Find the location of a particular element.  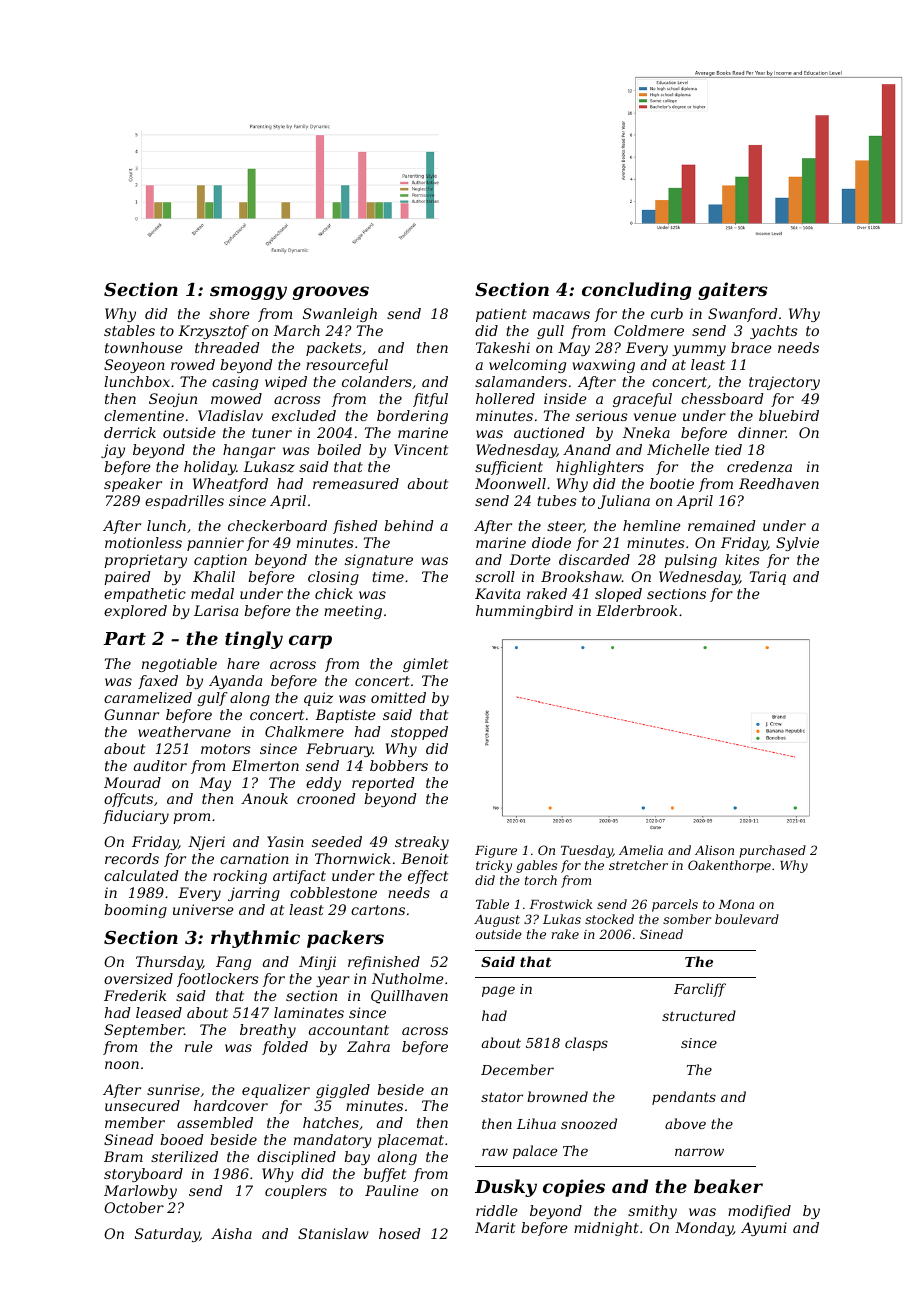

riddle is located at coordinates (497, 1210).
